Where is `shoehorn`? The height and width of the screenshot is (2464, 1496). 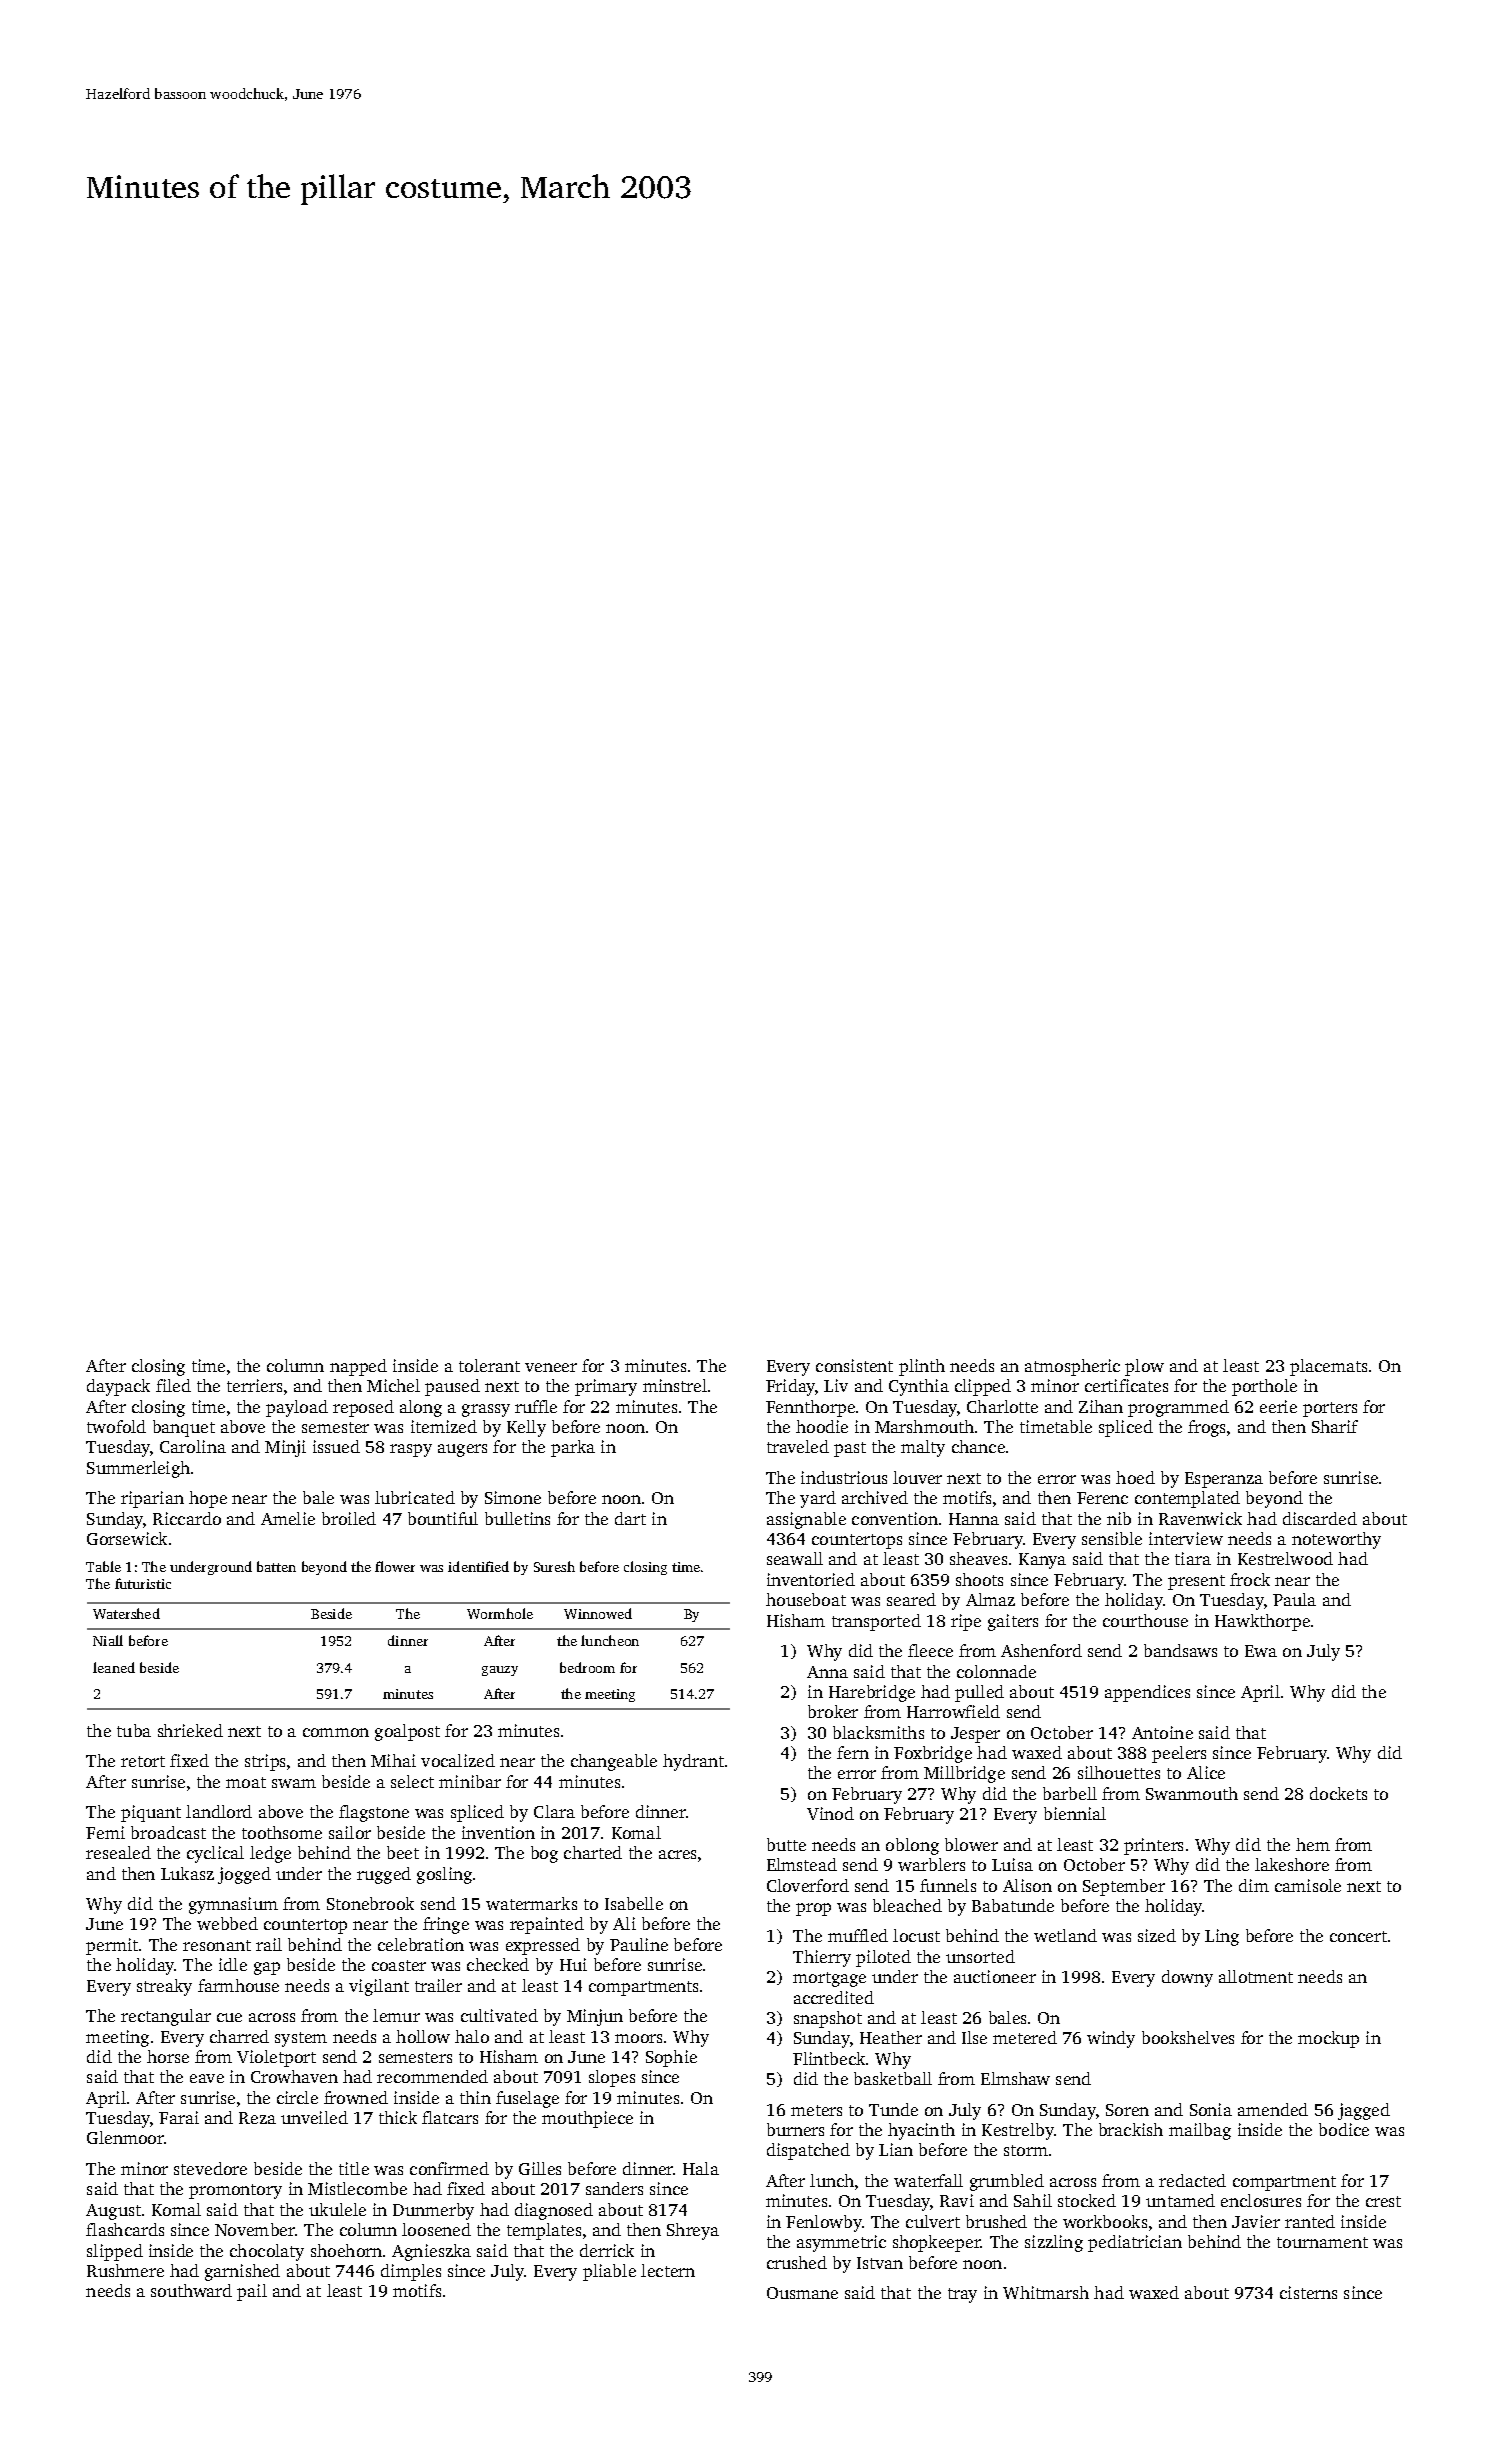
shoehorn is located at coordinates (346, 2250).
